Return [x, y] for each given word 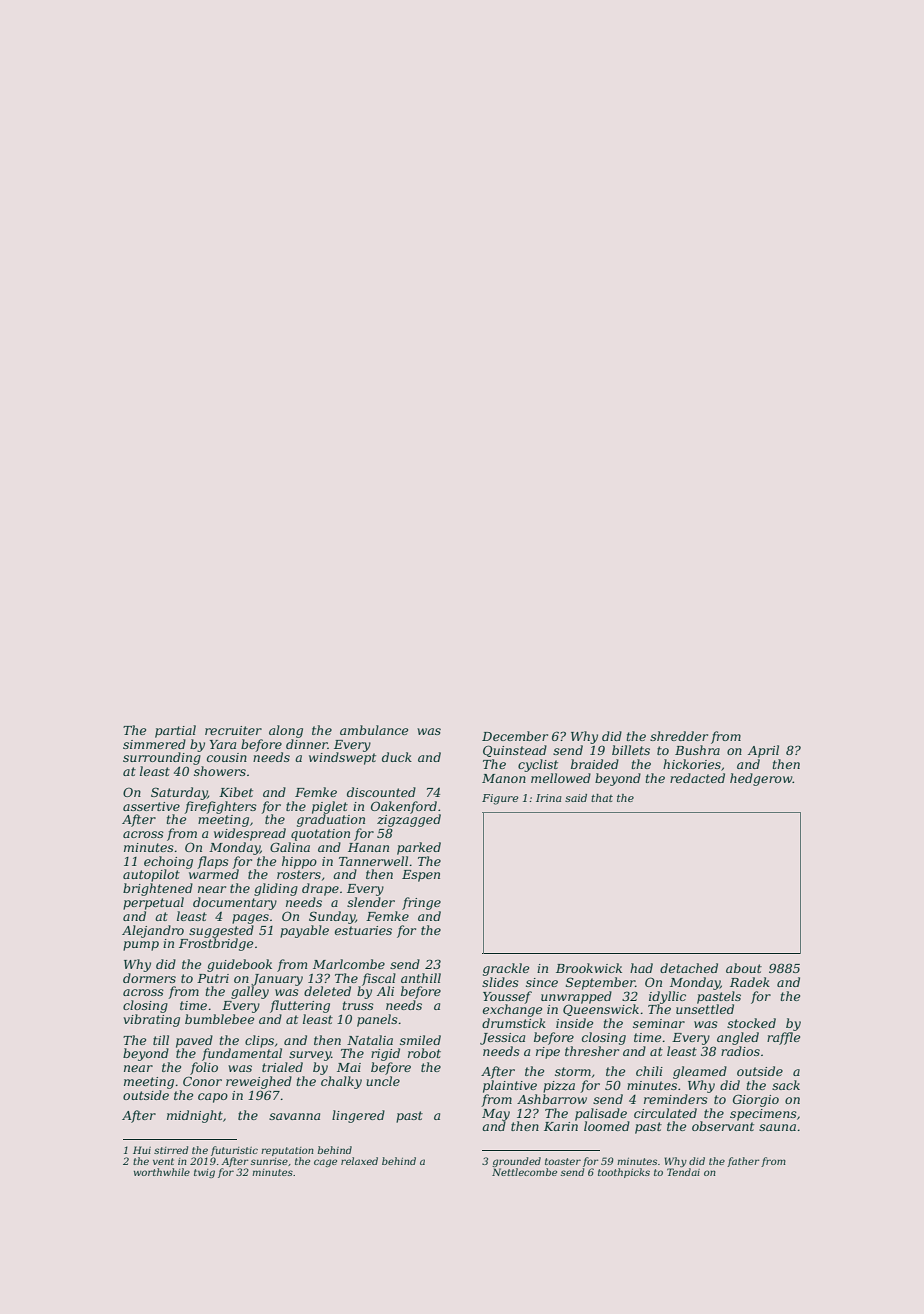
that [602, 798]
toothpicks [624, 1173]
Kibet [236, 792]
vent [163, 1161]
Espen [421, 876]
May [496, 1115]
